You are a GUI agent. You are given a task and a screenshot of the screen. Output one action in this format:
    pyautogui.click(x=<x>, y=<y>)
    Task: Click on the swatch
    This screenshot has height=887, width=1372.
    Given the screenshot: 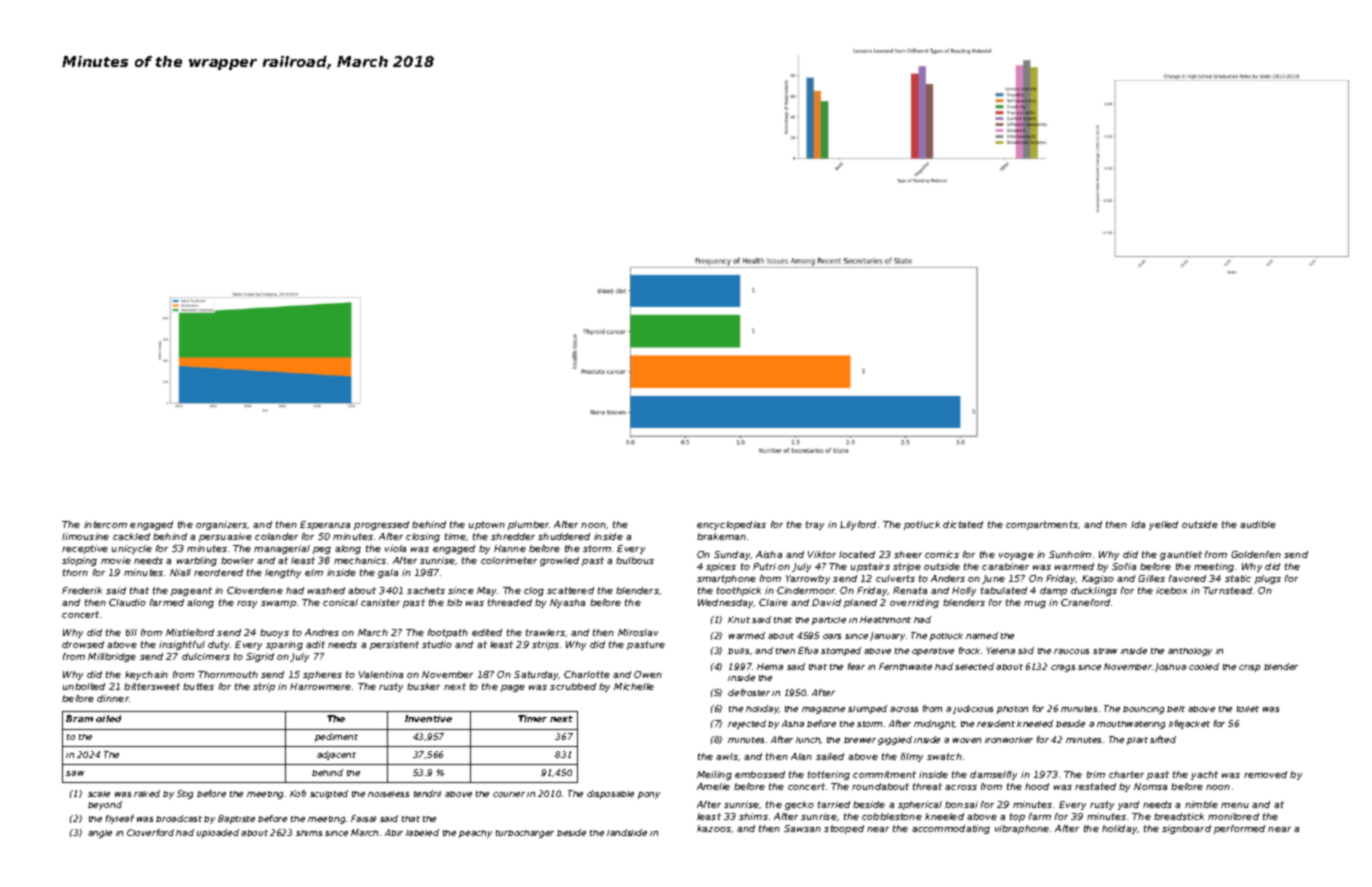 What is the action you would take?
    pyautogui.click(x=944, y=756)
